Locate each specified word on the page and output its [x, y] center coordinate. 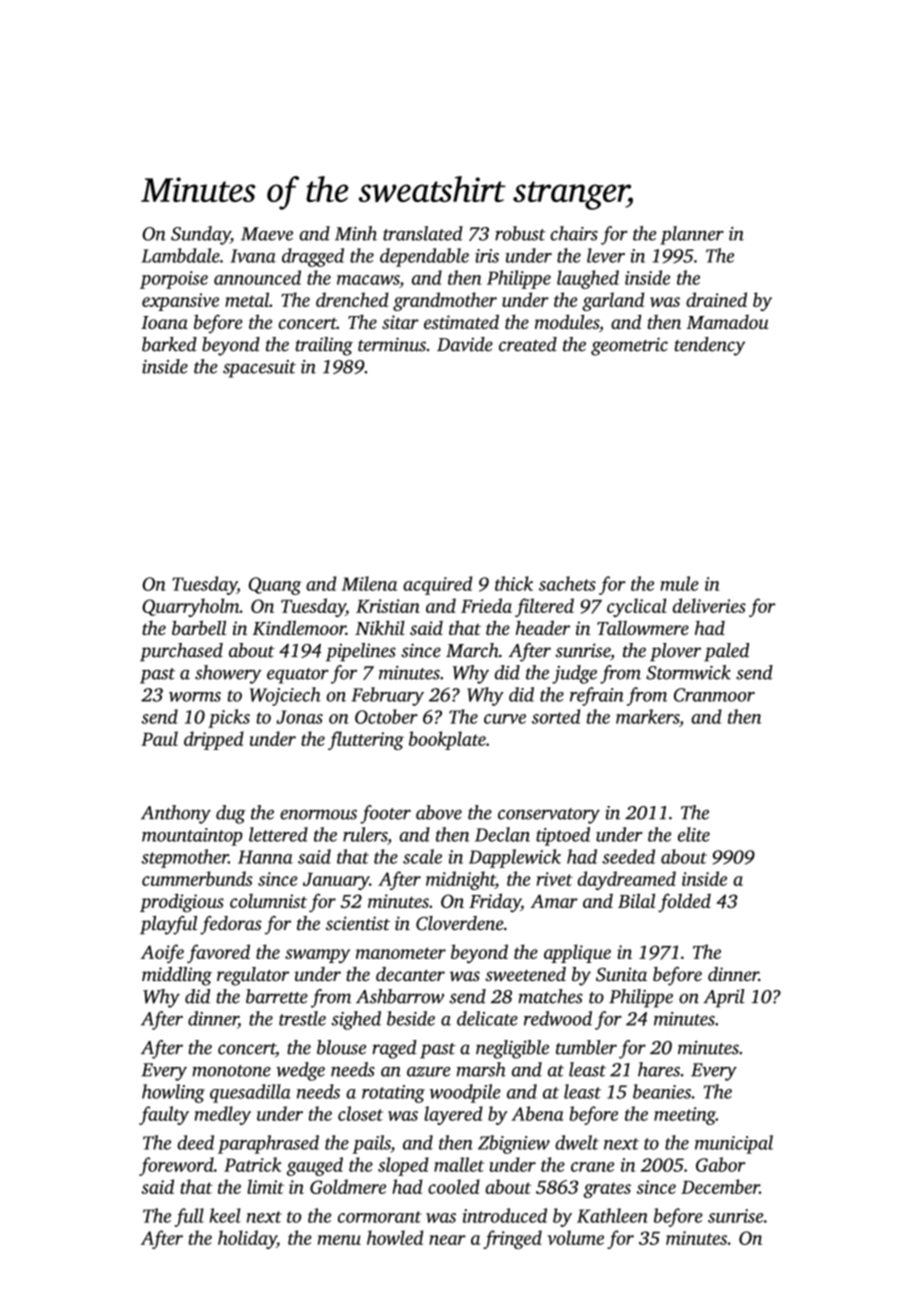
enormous [318, 814]
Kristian [388, 606]
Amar [554, 901]
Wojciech [285, 696]
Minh [356, 233]
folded [684, 902]
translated [423, 233]
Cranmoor [714, 695]
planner [692, 235]
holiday [247, 1239]
